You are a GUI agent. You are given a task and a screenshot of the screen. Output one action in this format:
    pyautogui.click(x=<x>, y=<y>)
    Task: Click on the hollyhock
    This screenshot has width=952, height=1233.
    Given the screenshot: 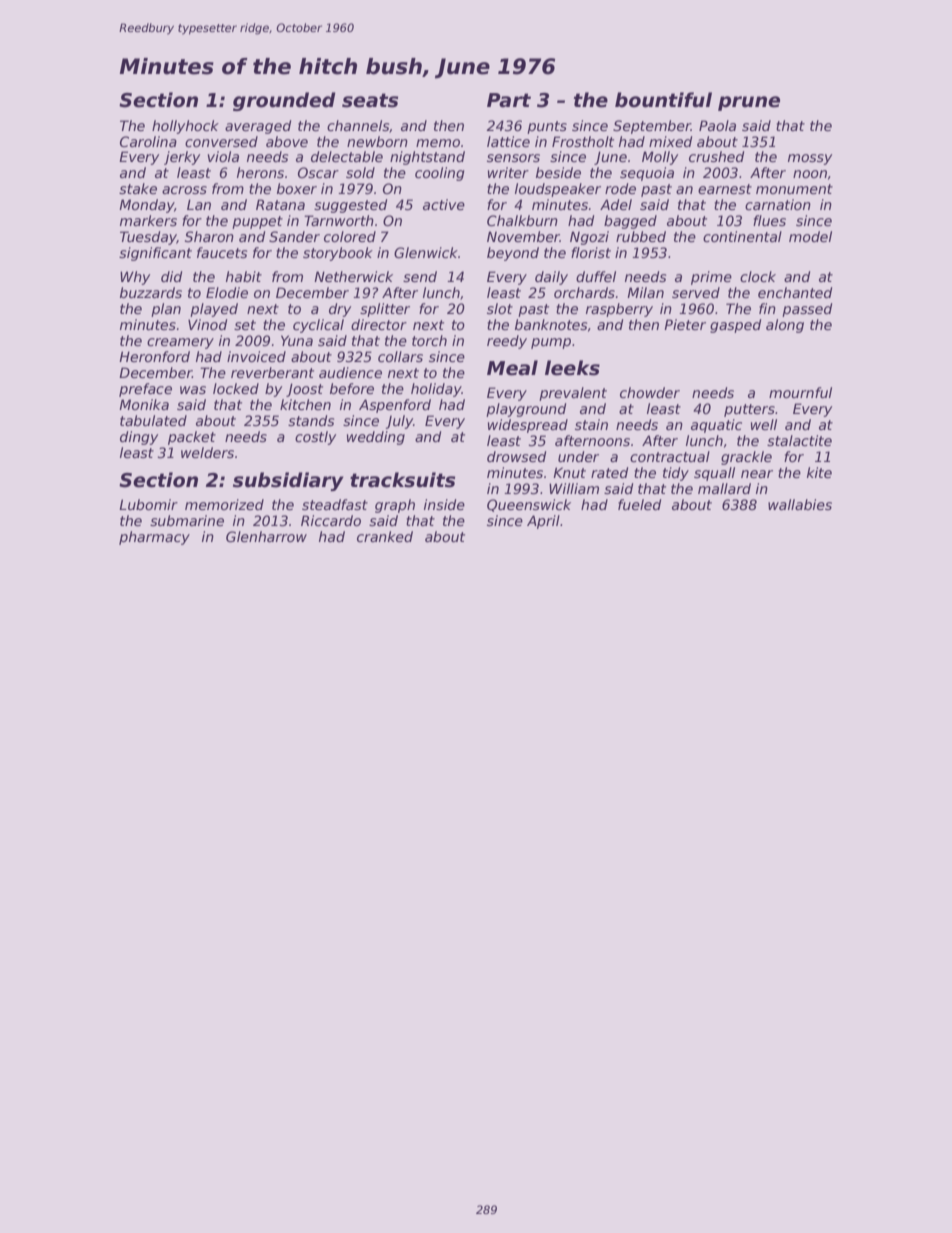 What is the action you would take?
    pyautogui.click(x=185, y=127)
